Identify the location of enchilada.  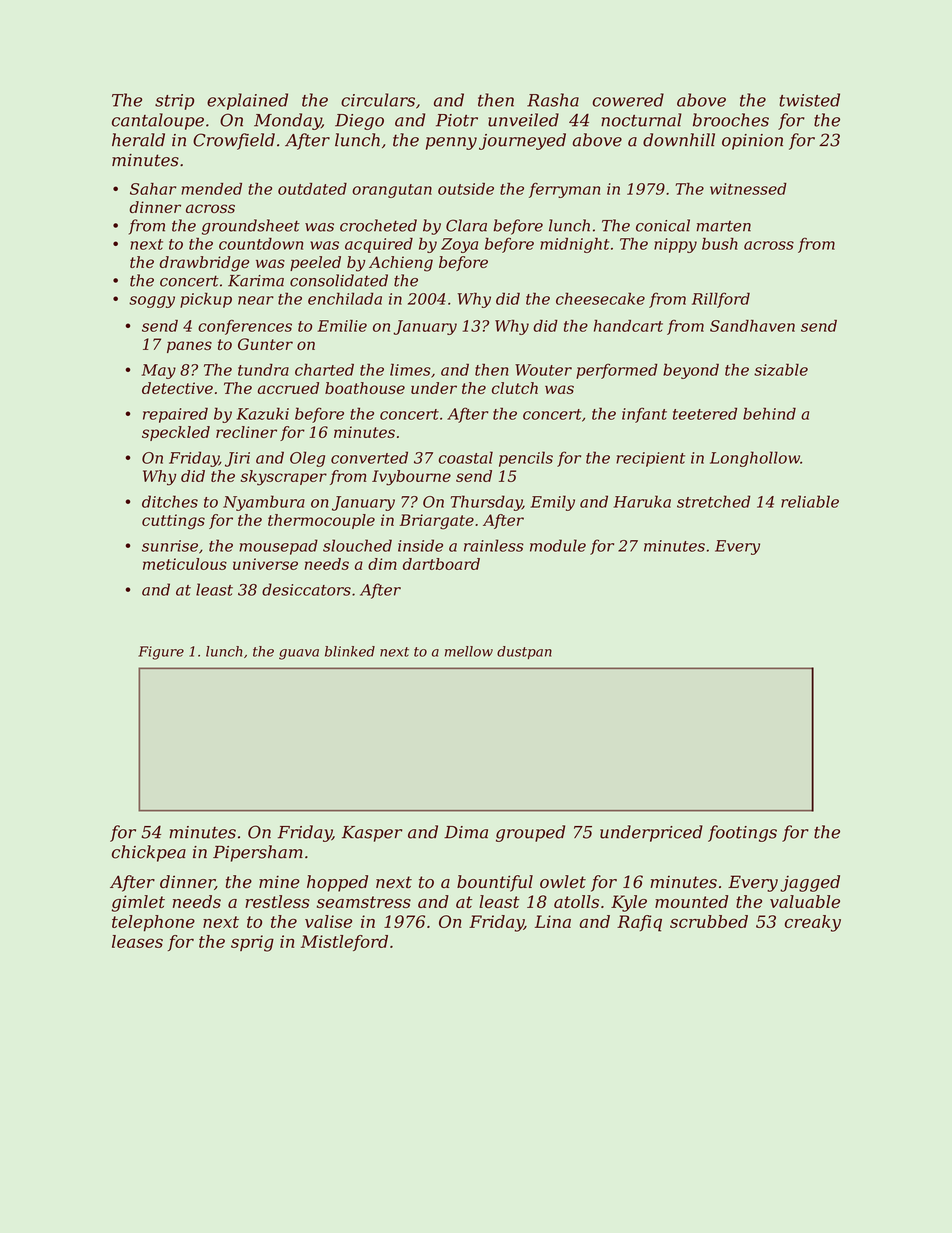
(345, 298).
